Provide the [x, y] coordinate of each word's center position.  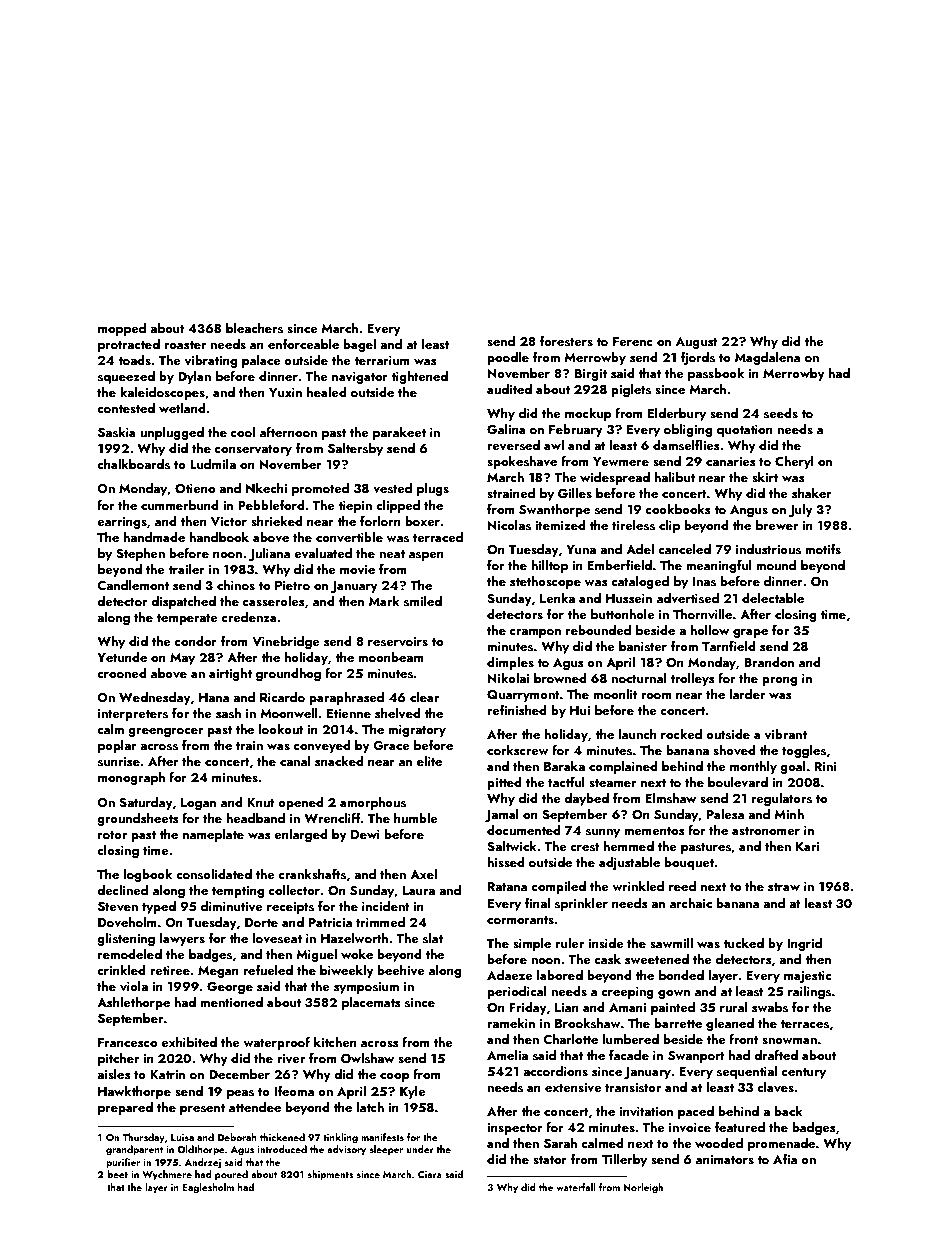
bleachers [254, 328]
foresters [566, 341]
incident [386, 906]
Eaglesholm [208, 1188]
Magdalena [767, 358]
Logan [198, 804]
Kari [807, 846]
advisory [346, 1150]
